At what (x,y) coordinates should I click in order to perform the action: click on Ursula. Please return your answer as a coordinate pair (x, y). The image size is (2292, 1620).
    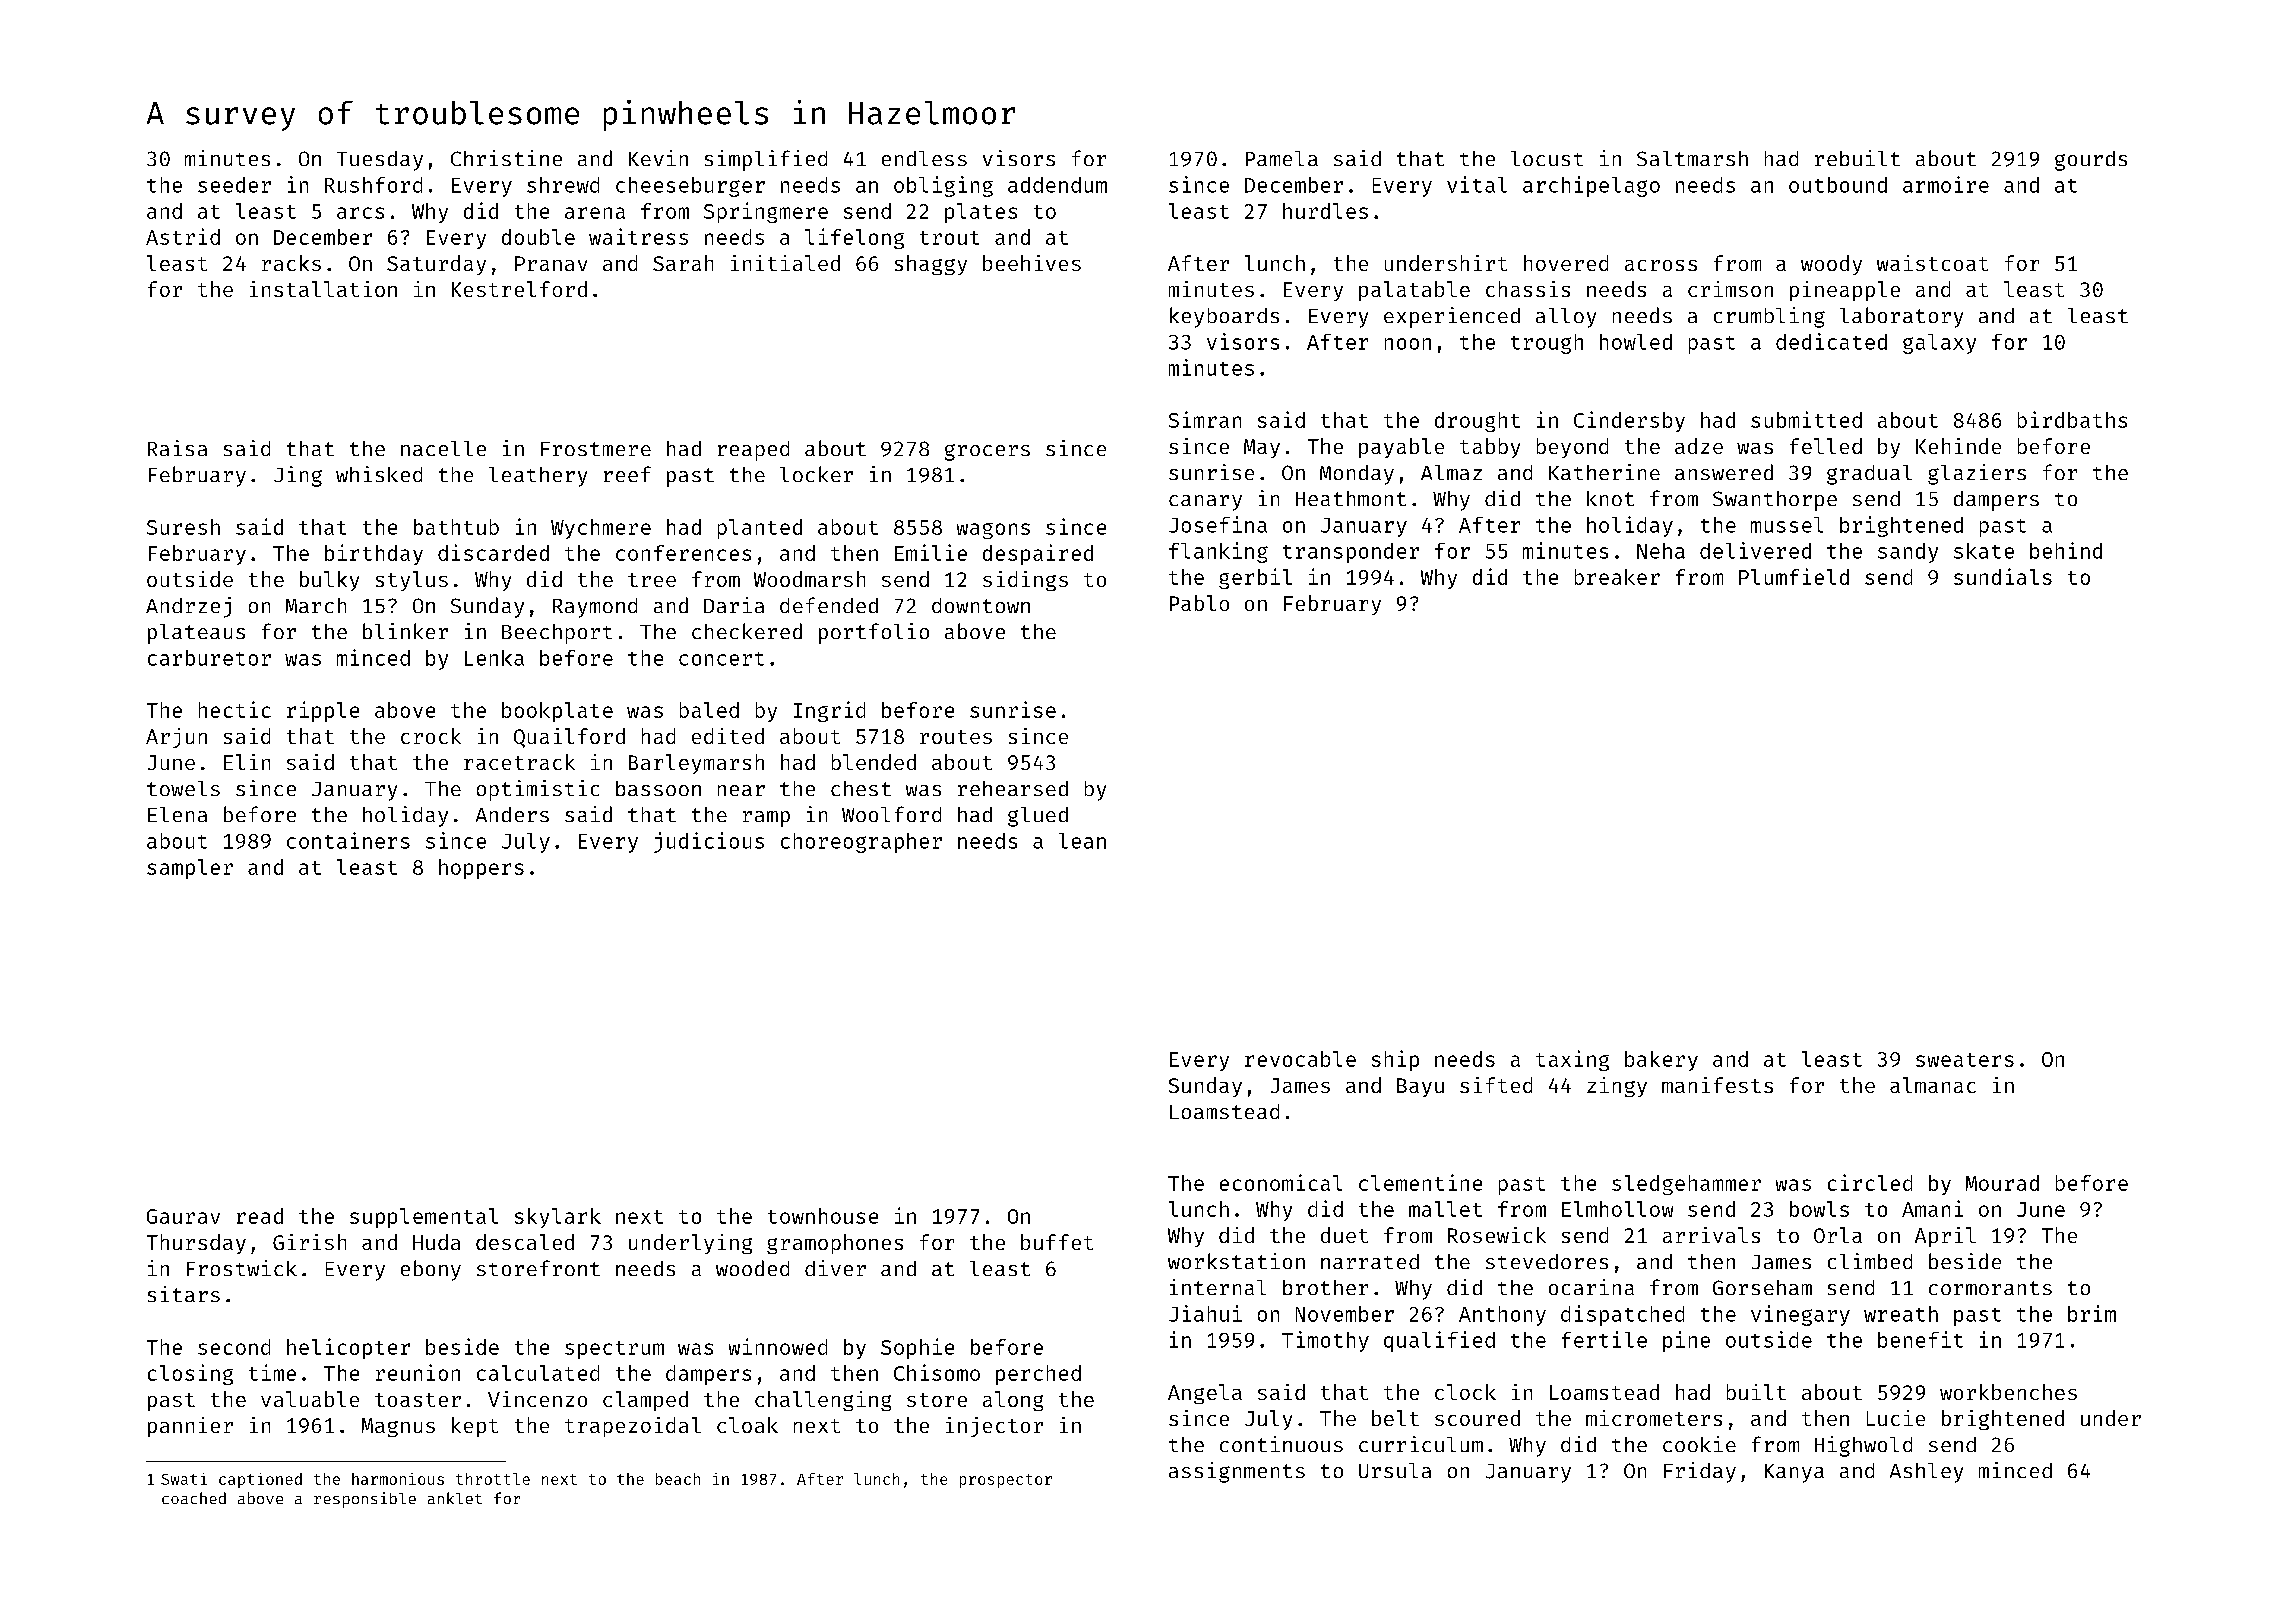
    Looking at the image, I should click on (1395, 1470).
